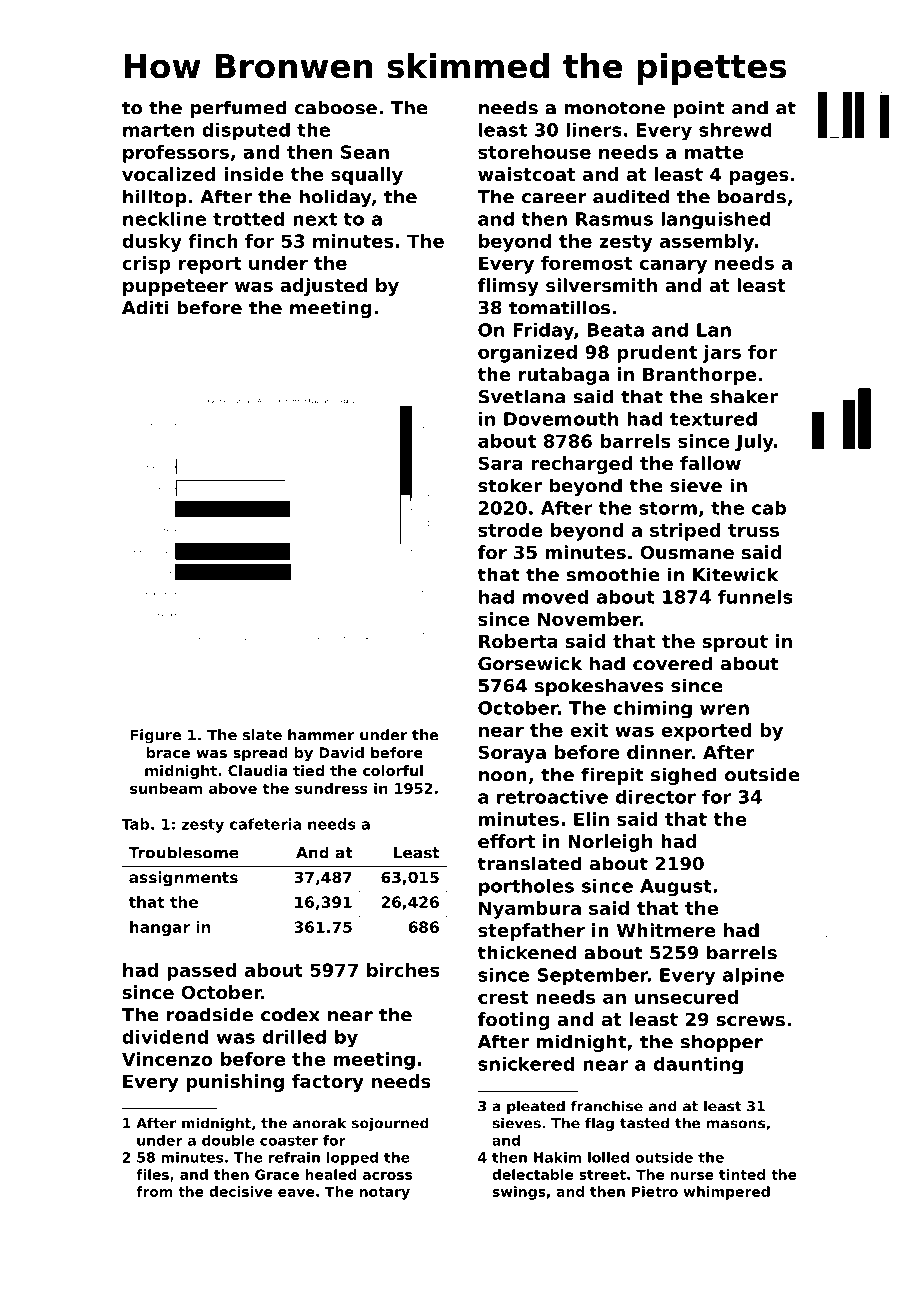 The height and width of the screenshot is (1314, 924). Describe the element at coordinates (526, 174) in the screenshot. I see `waistcoat` at that location.
